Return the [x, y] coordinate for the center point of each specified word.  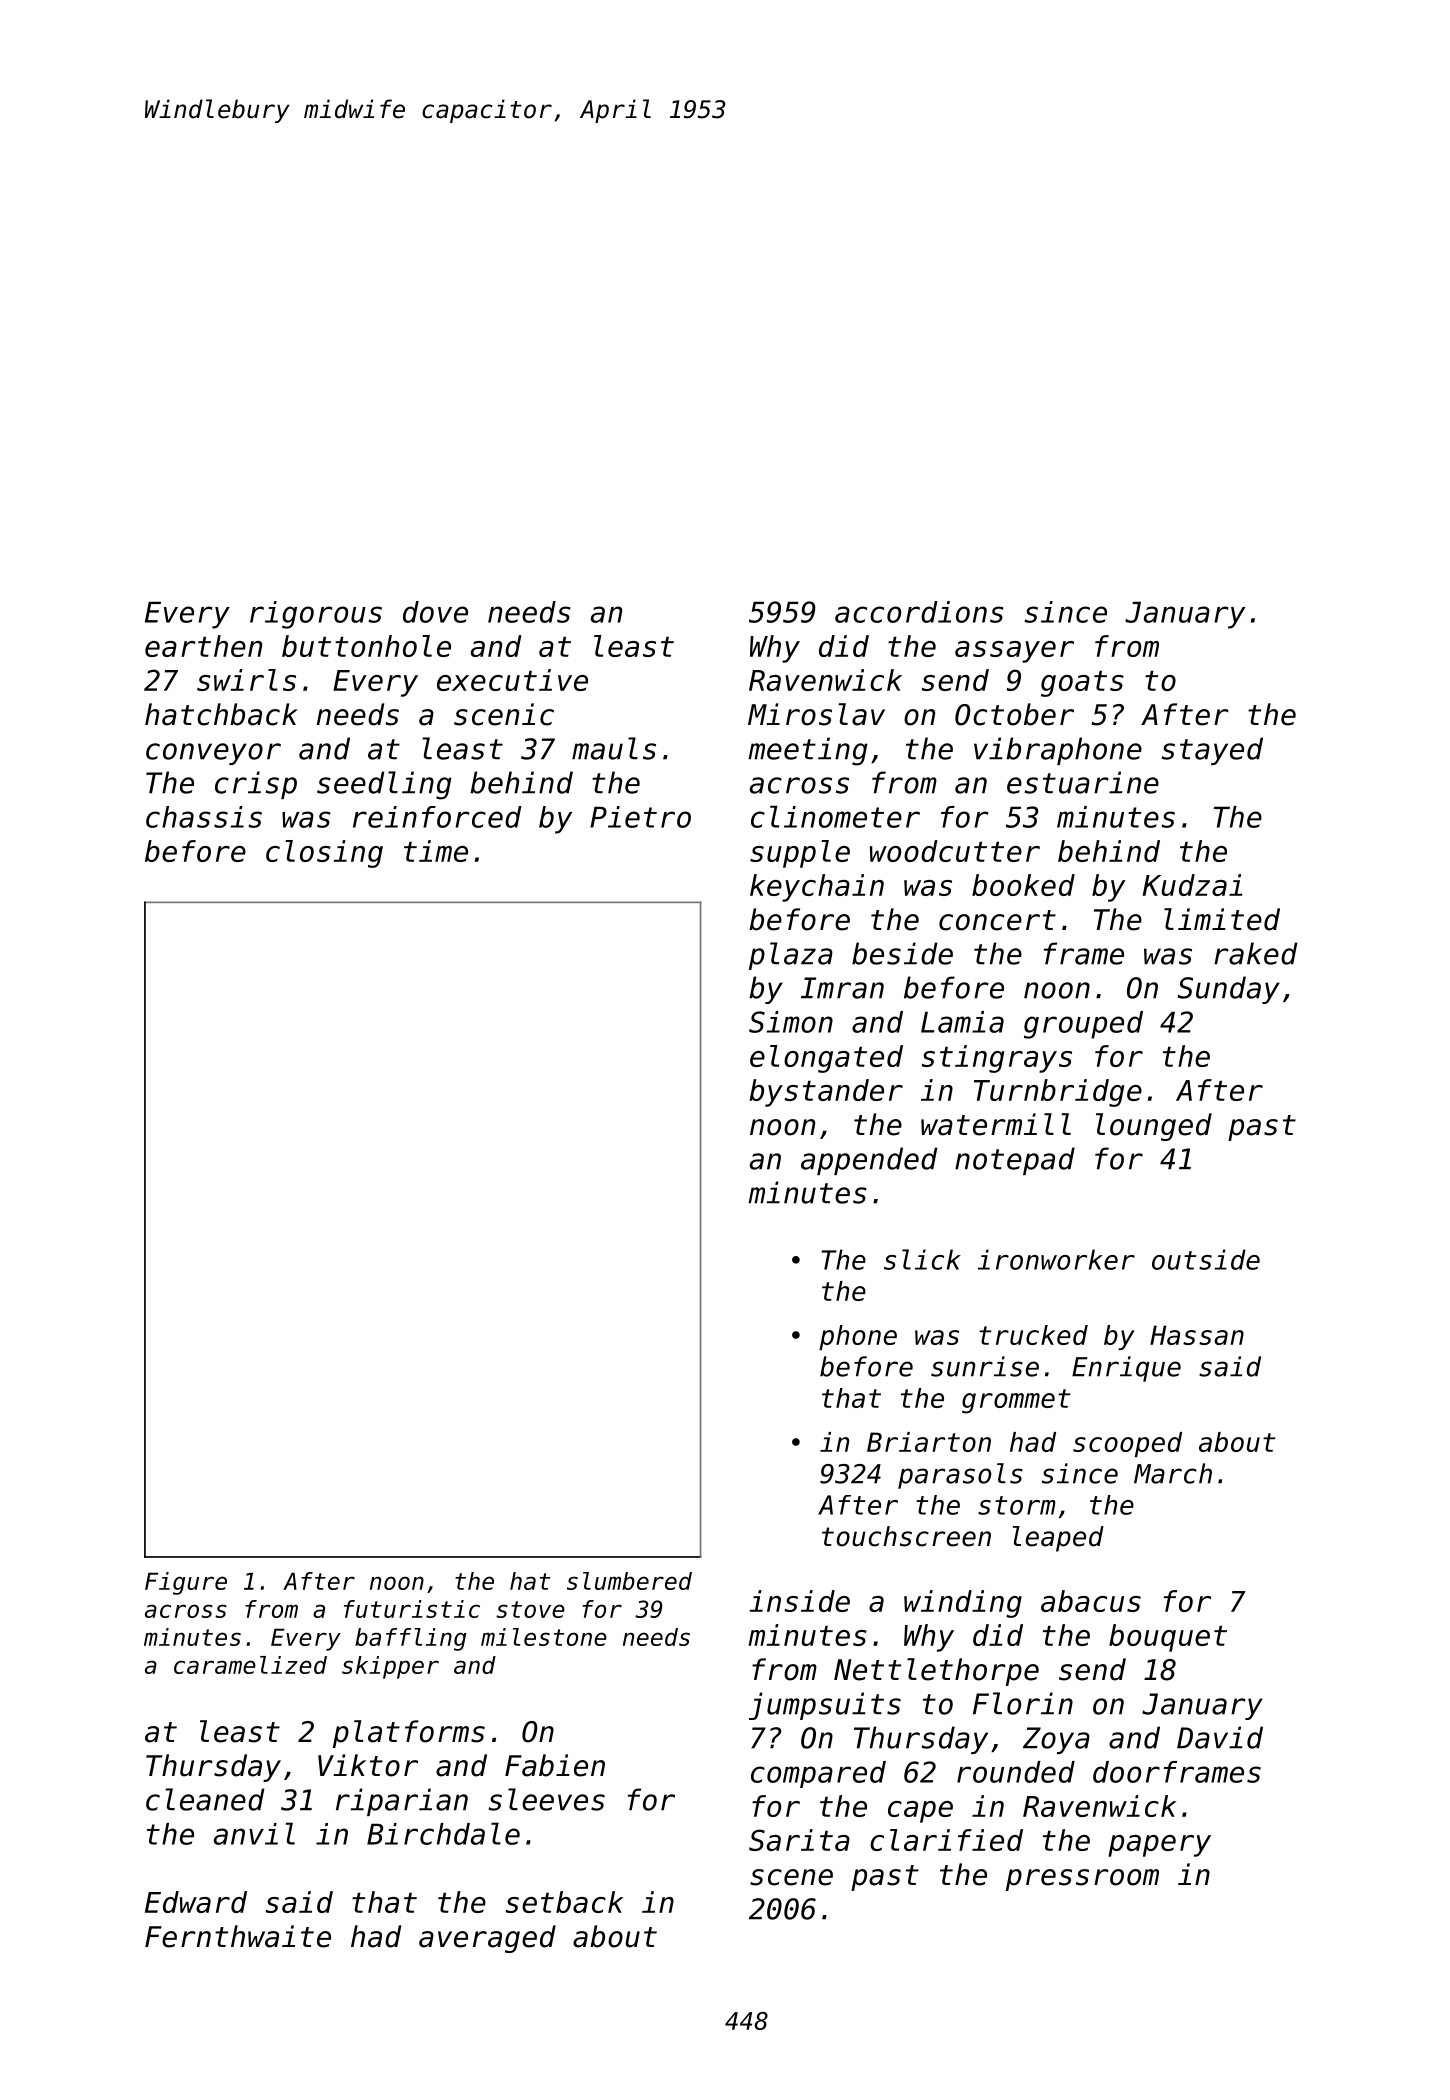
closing [324, 854]
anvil [254, 1833]
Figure [186, 1583]
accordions [919, 612]
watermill [996, 1124]
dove [435, 612]
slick [922, 1259]
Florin [1023, 1703]
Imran [842, 988]
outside [1206, 1259]
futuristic [412, 1609]
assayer [1014, 652]
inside [800, 1601]
